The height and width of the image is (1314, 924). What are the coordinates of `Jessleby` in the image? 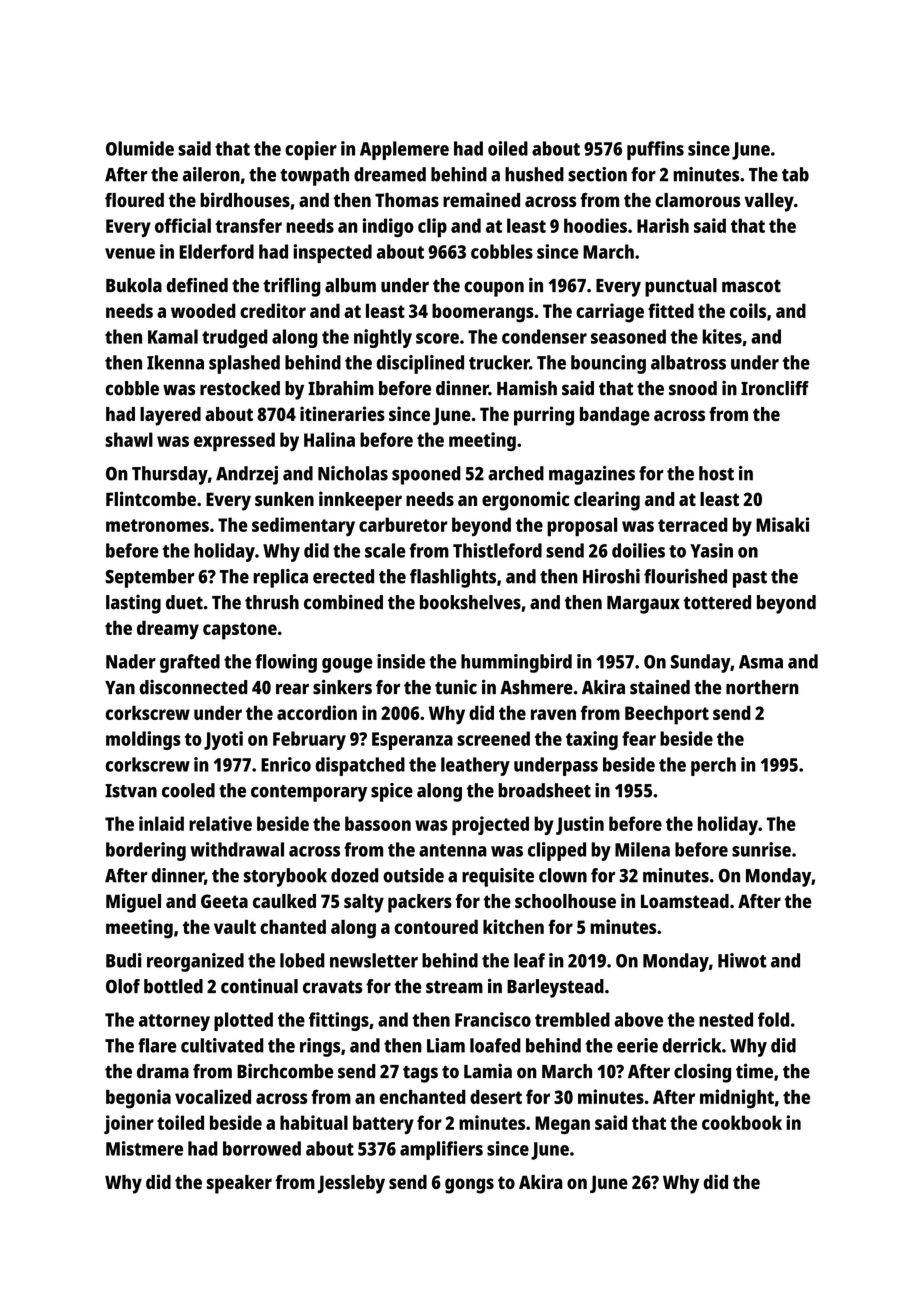 It's located at (351, 1184).
